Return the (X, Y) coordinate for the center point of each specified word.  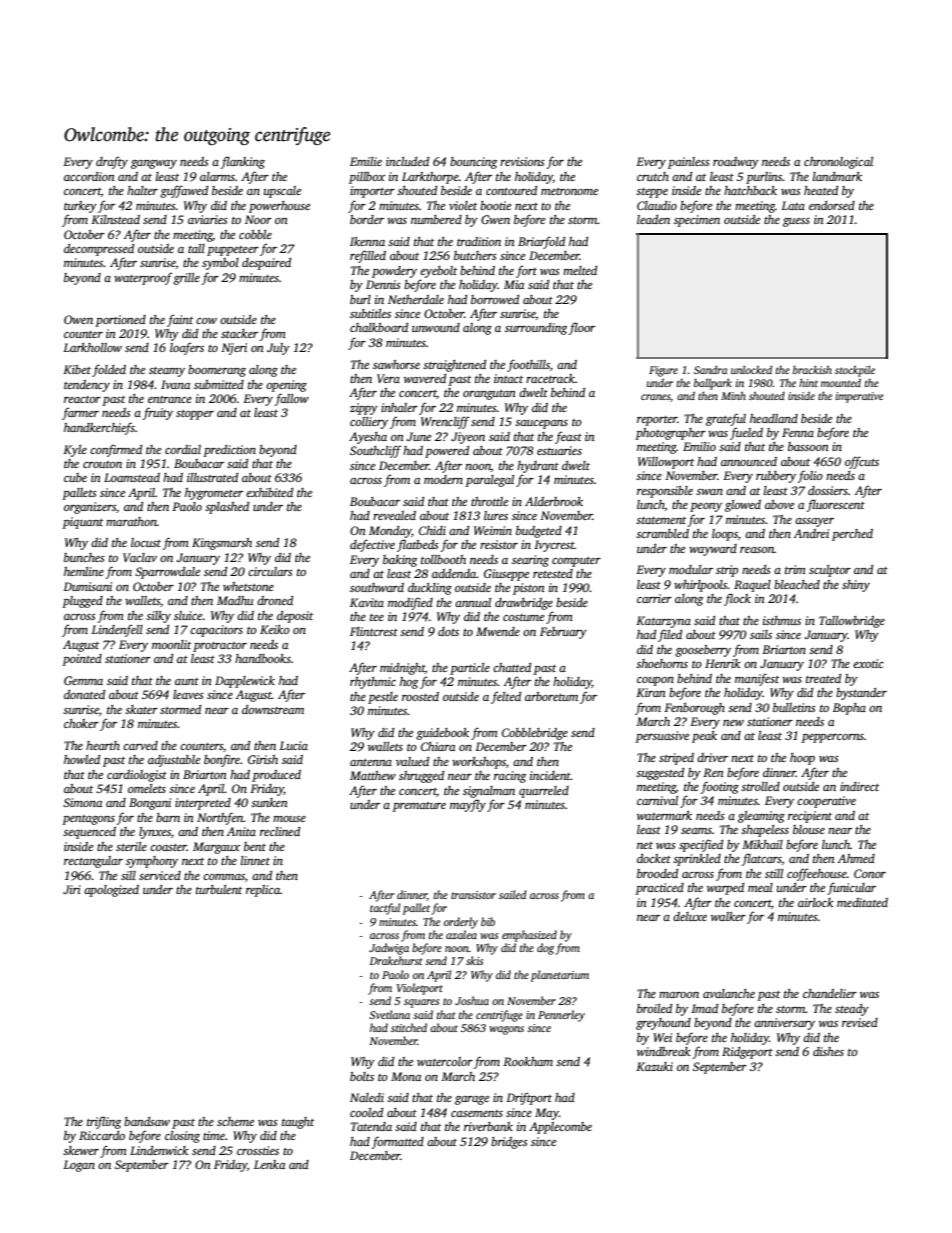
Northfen (220, 818)
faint (180, 320)
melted (580, 270)
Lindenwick (159, 1150)
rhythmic (373, 683)
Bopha (849, 709)
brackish (812, 369)
